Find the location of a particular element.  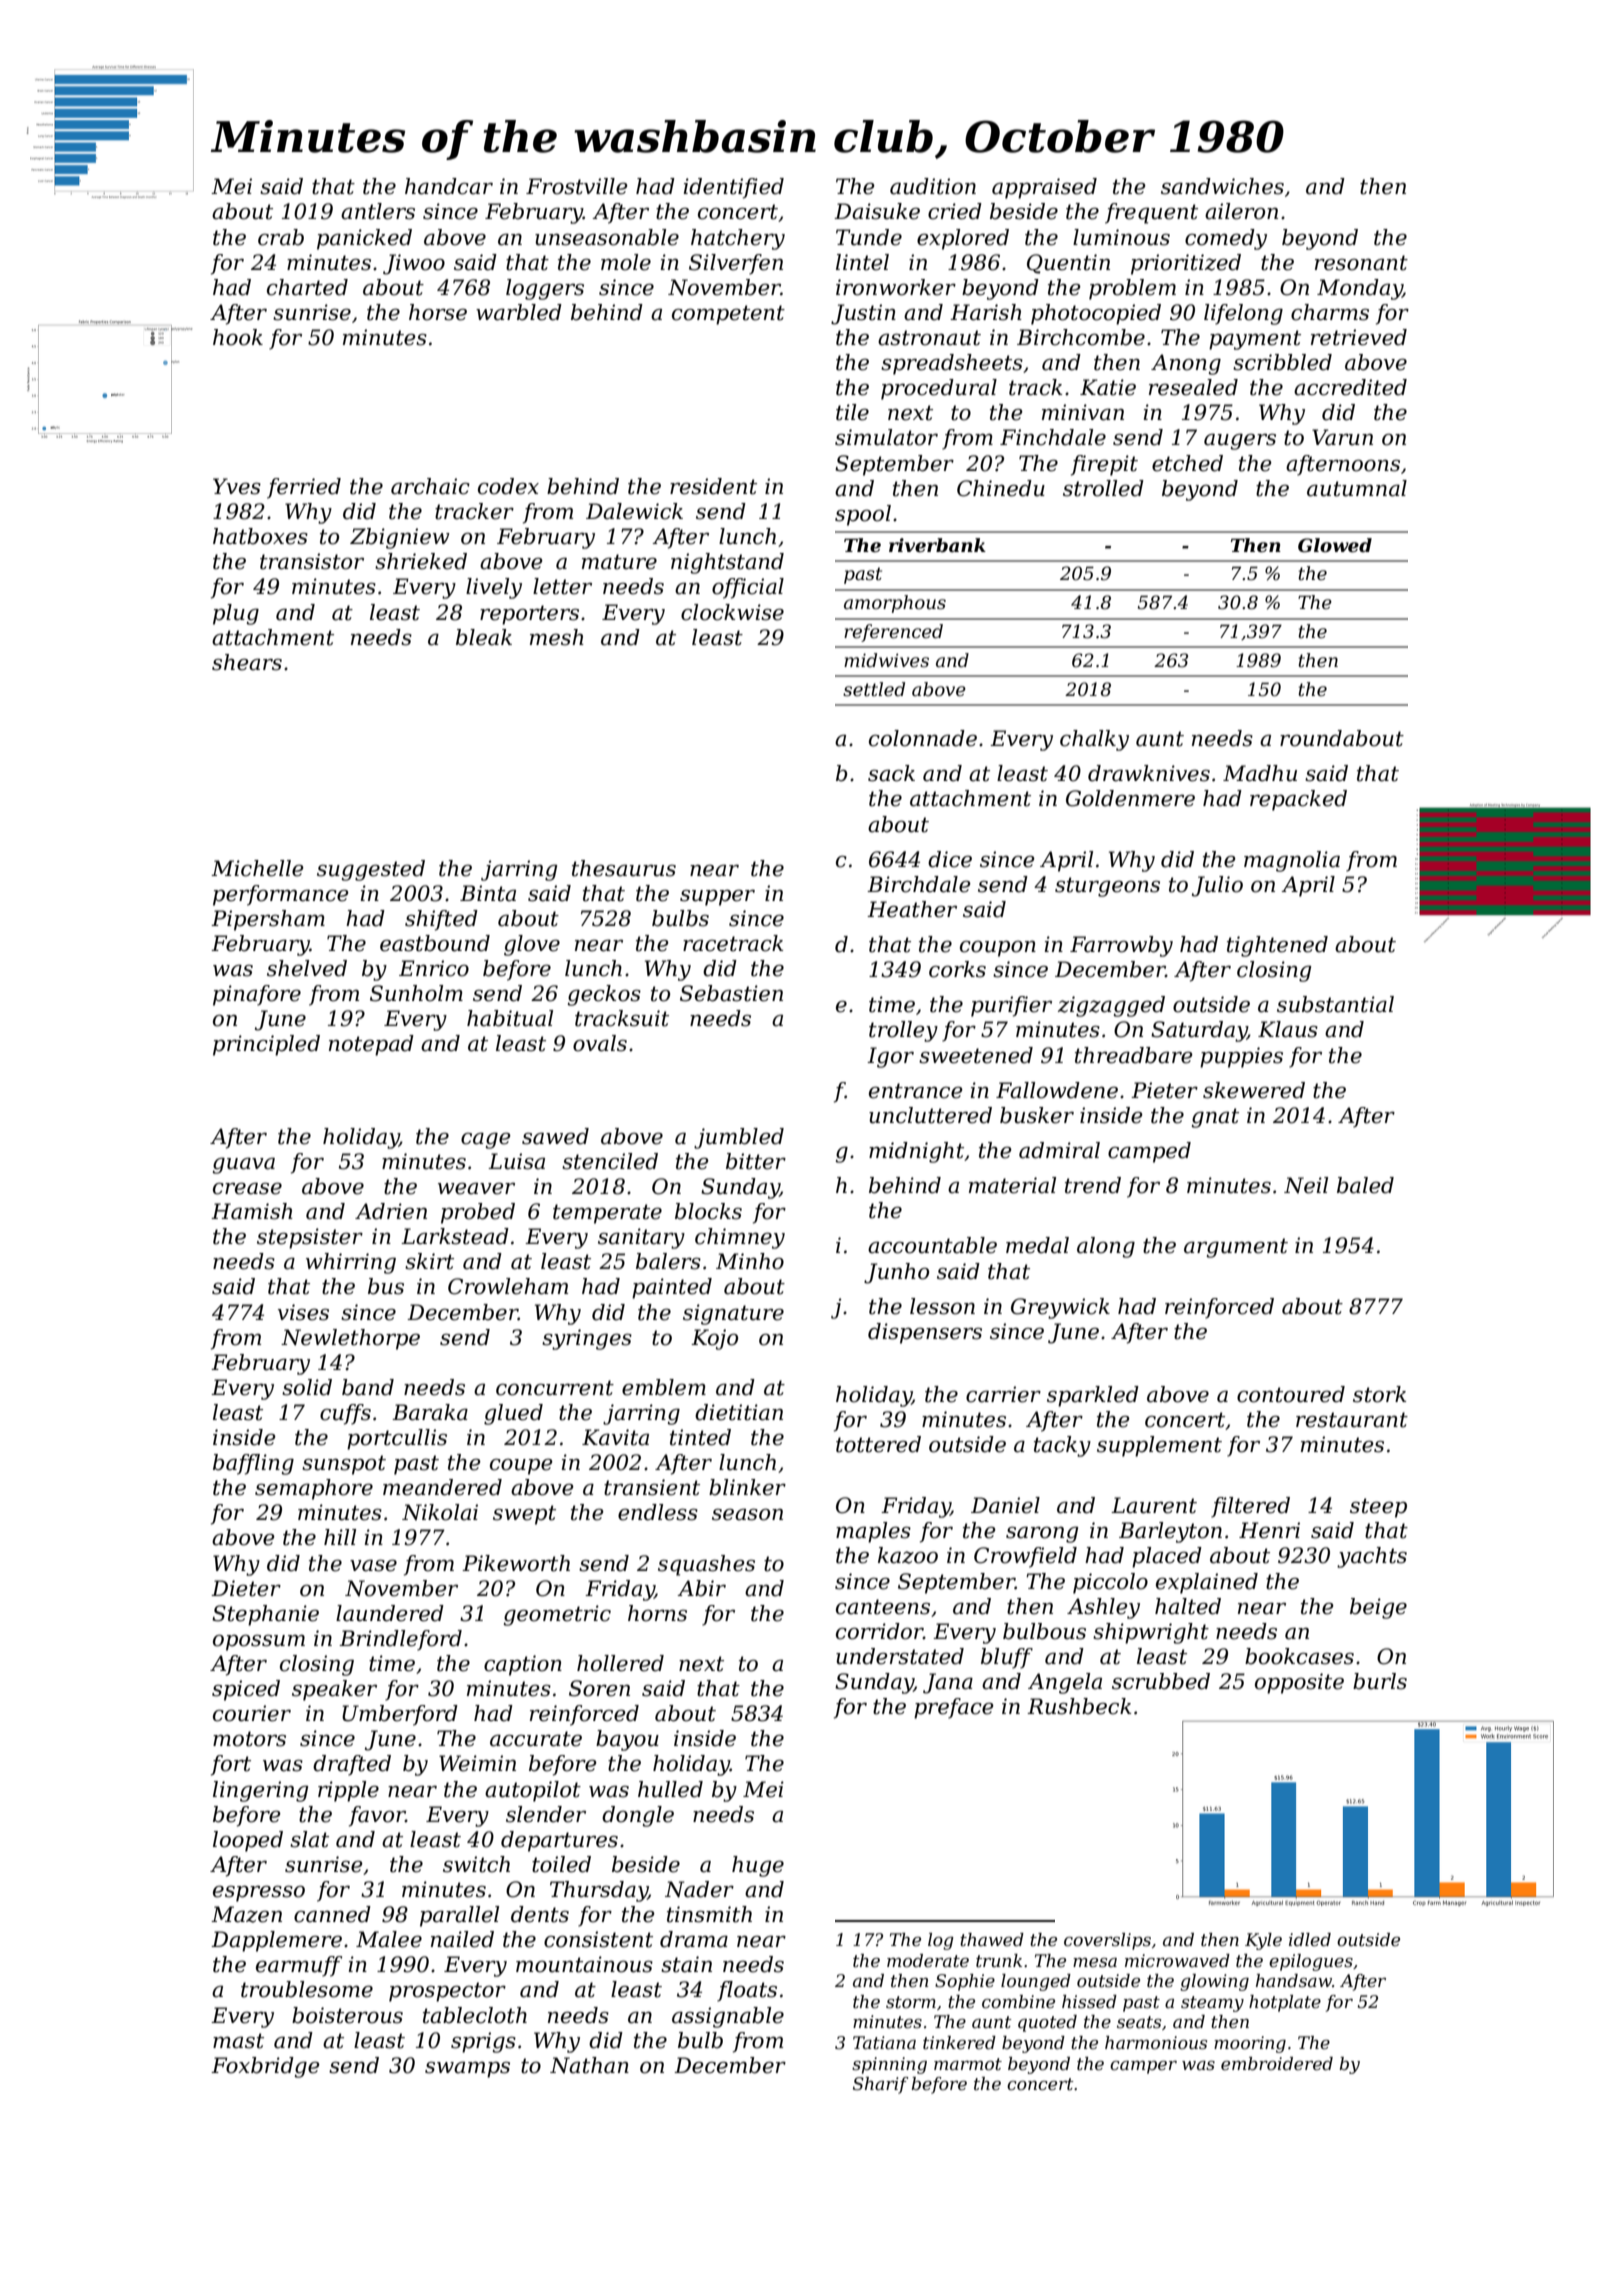

procedural is located at coordinates (939, 389).
